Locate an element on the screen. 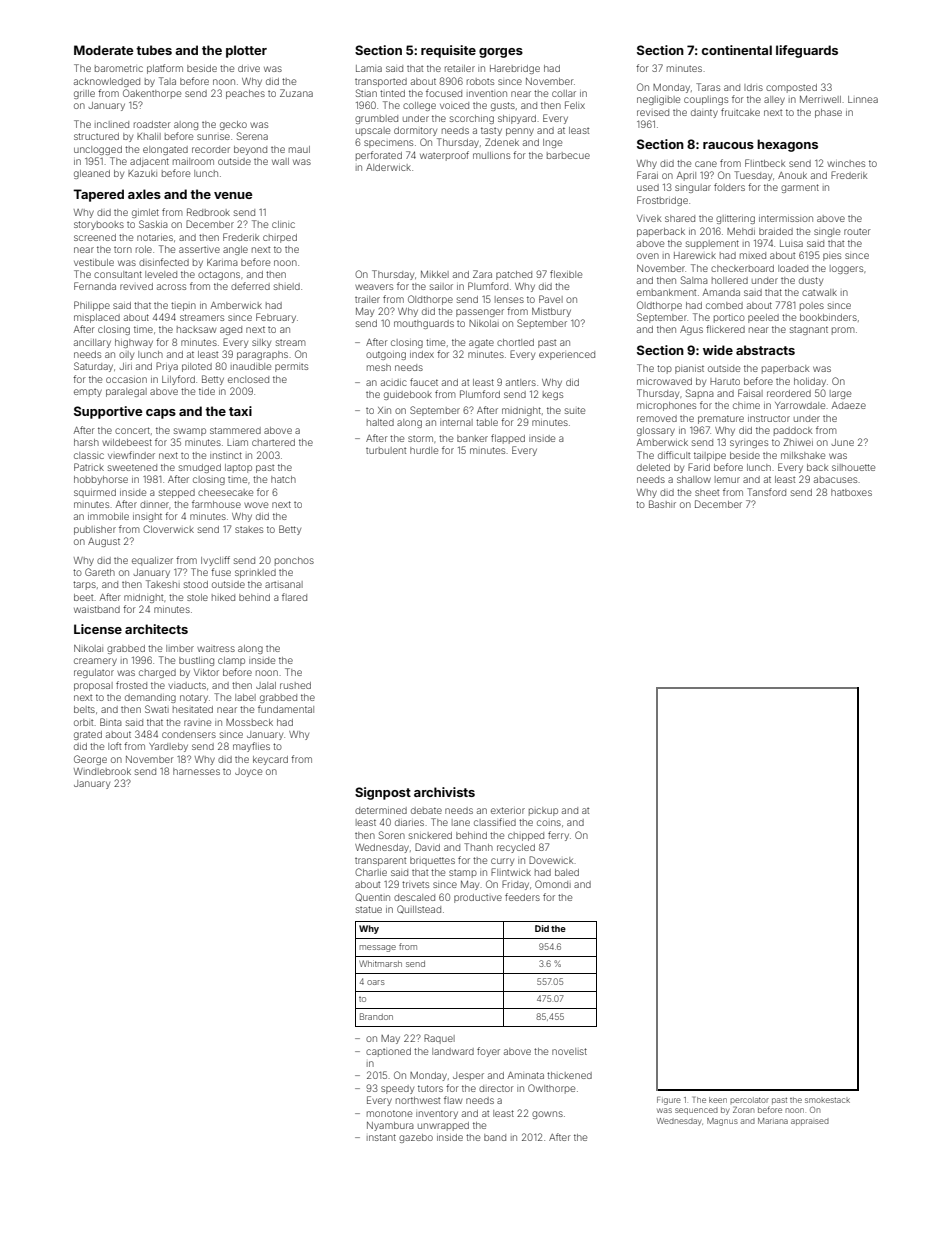 The height and width of the screenshot is (1233, 952). Omondi is located at coordinates (553, 884).
